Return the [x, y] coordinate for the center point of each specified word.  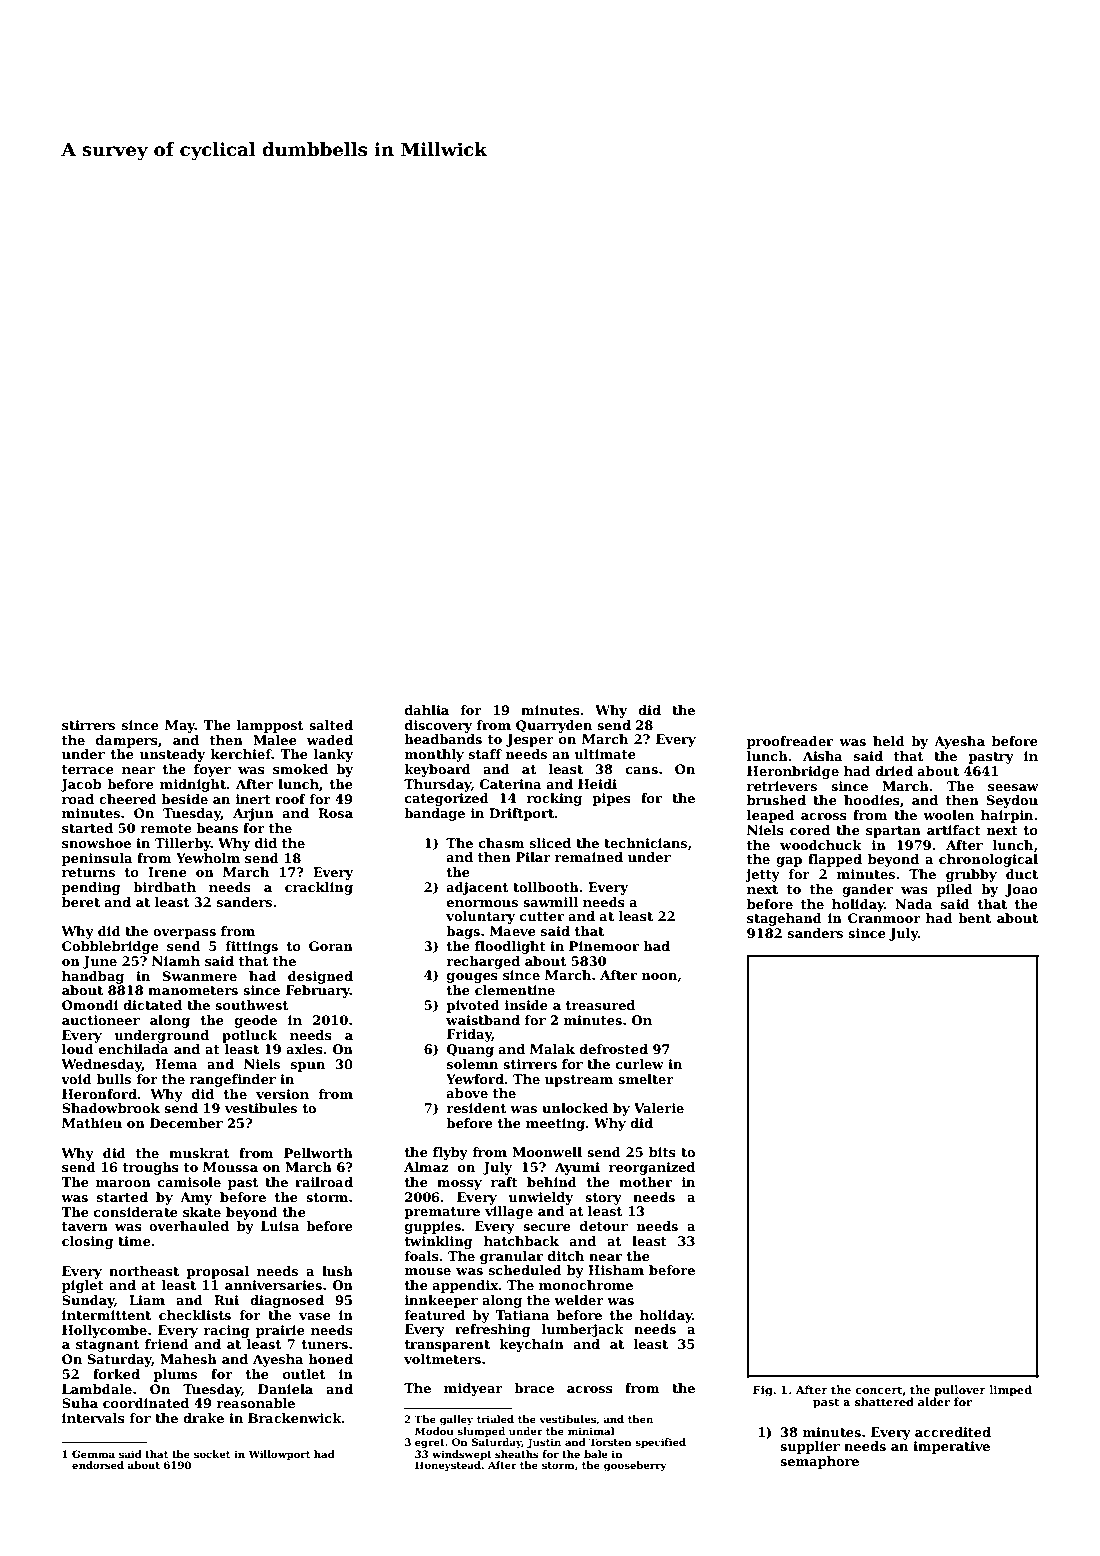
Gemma [93, 1454]
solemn [472, 1064]
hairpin [1007, 816]
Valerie [659, 1108]
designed [320, 977]
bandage [434, 814]
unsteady [172, 755]
